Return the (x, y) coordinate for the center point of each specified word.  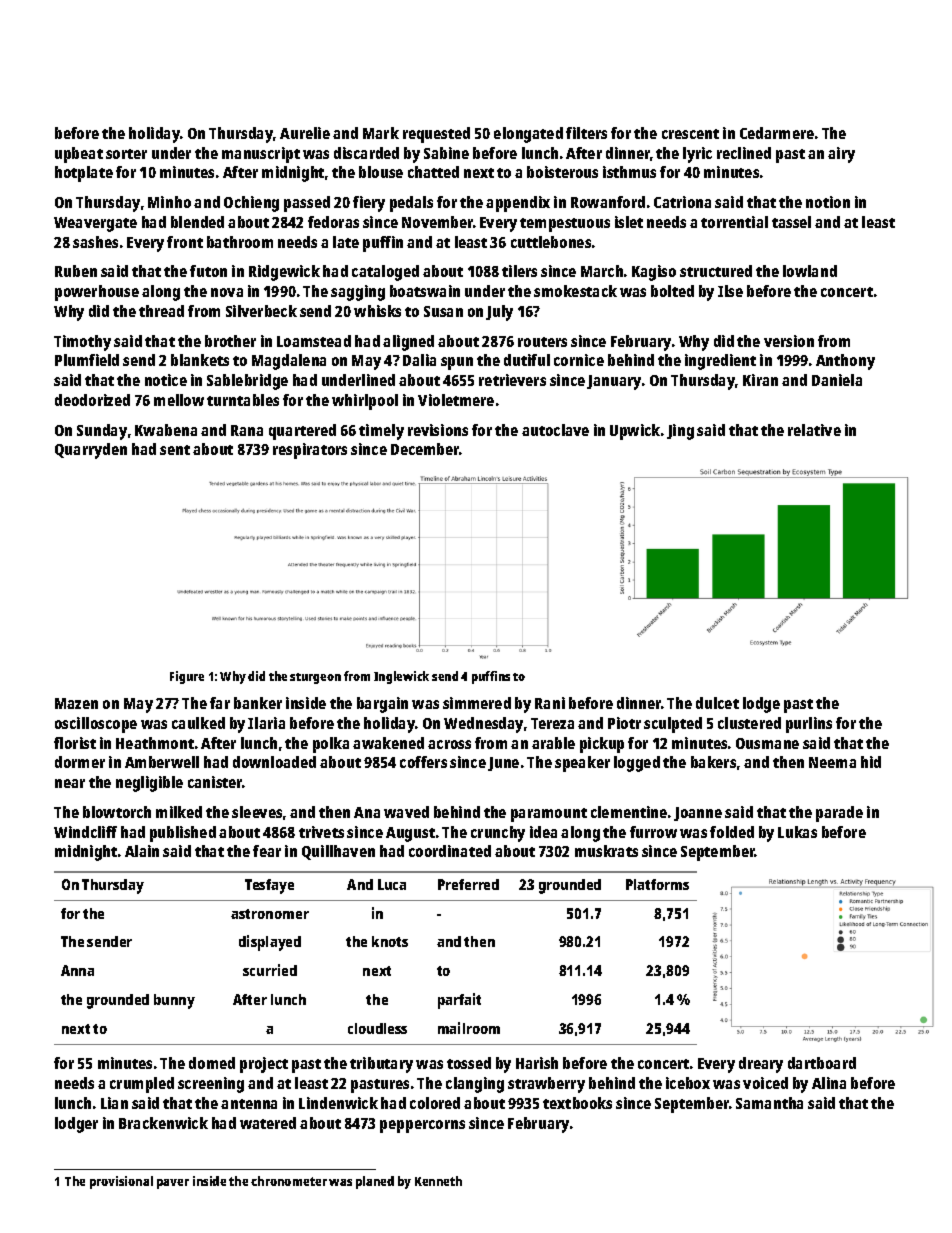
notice (166, 380)
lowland (810, 271)
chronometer (289, 1181)
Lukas (797, 832)
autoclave (555, 430)
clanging (475, 1085)
